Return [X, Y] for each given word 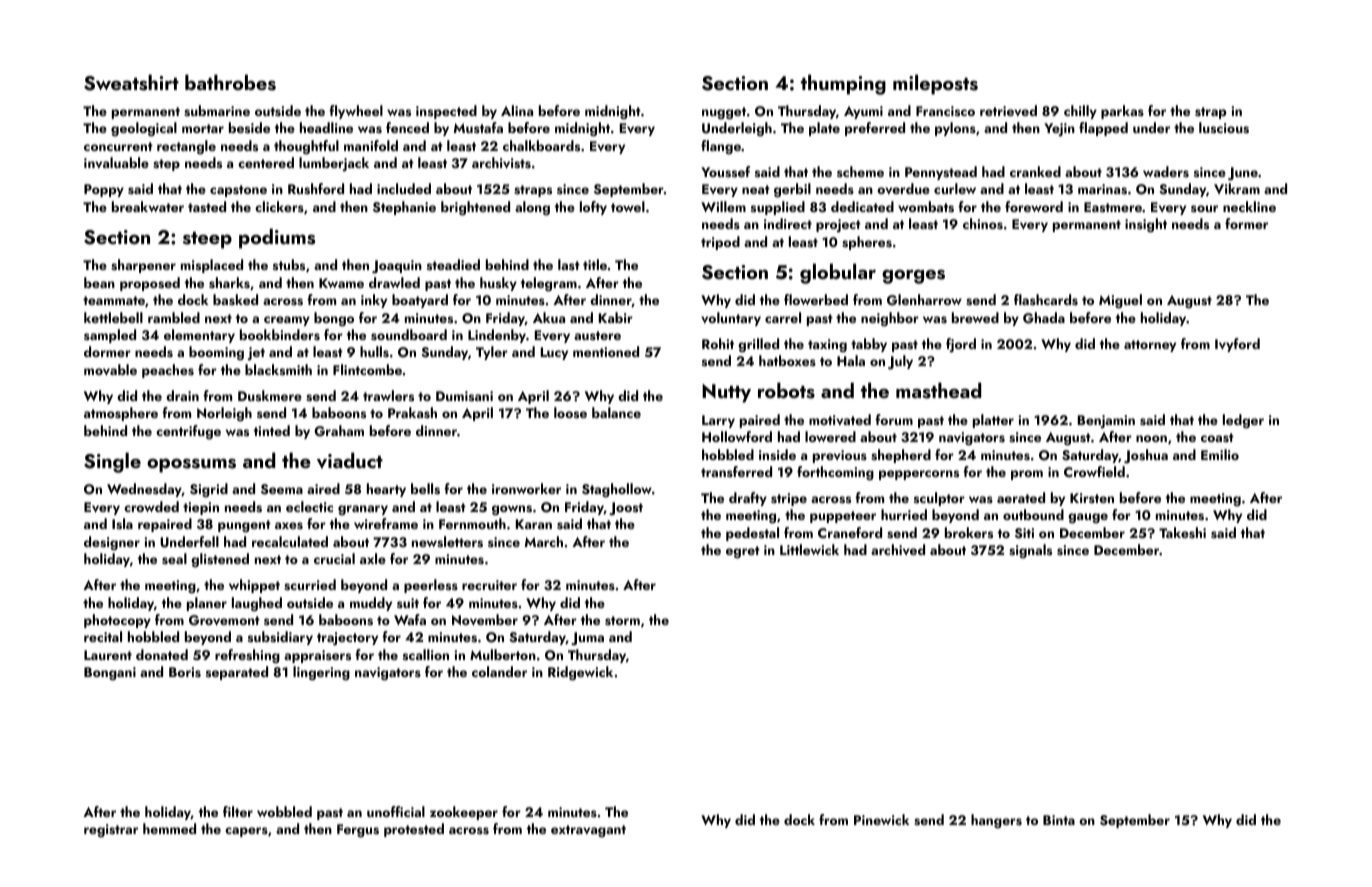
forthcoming [835, 473]
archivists [501, 163]
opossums [191, 465]
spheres [867, 243]
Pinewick [881, 819]
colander [499, 671]
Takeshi [1182, 532]
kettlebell [113, 317]
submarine [217, 111]
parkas [1122, 112]
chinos [983, 223]
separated [237, 673]
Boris [185, 672]
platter [993, 421]
